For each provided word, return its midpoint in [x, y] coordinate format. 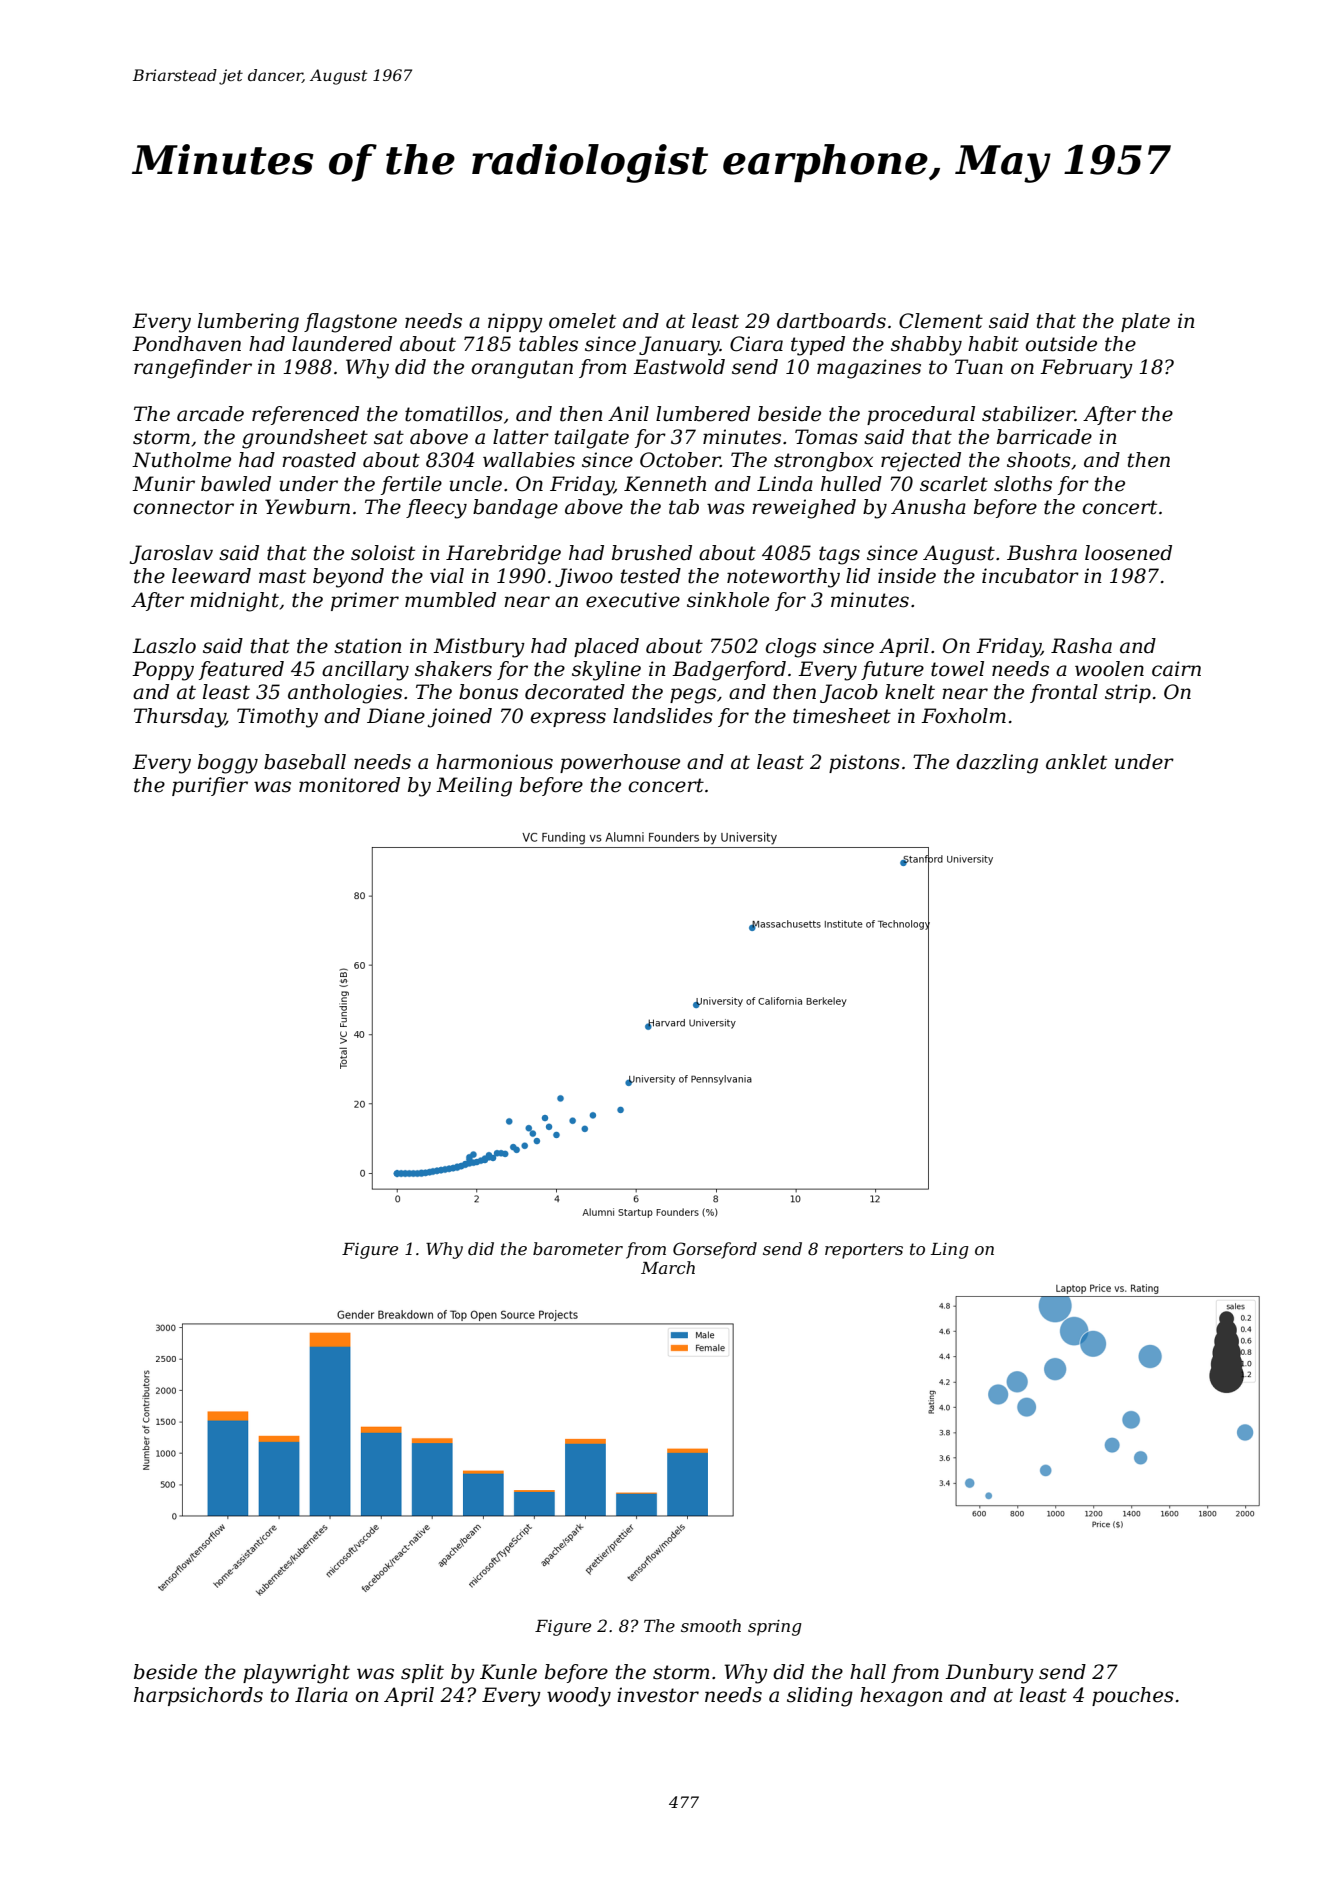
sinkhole [728, 600]
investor [658, 1695]
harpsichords [198, 1696]
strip [1128, 693]
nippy [515, 323]
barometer [578, 1248]
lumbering [248, 323]
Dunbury [989, 1674]
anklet [1076, 762]
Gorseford [715, 1250]
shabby [926, 346]
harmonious [494, 762]
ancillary [365, 671]
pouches [1133, 1696]
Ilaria [321, 1695]
